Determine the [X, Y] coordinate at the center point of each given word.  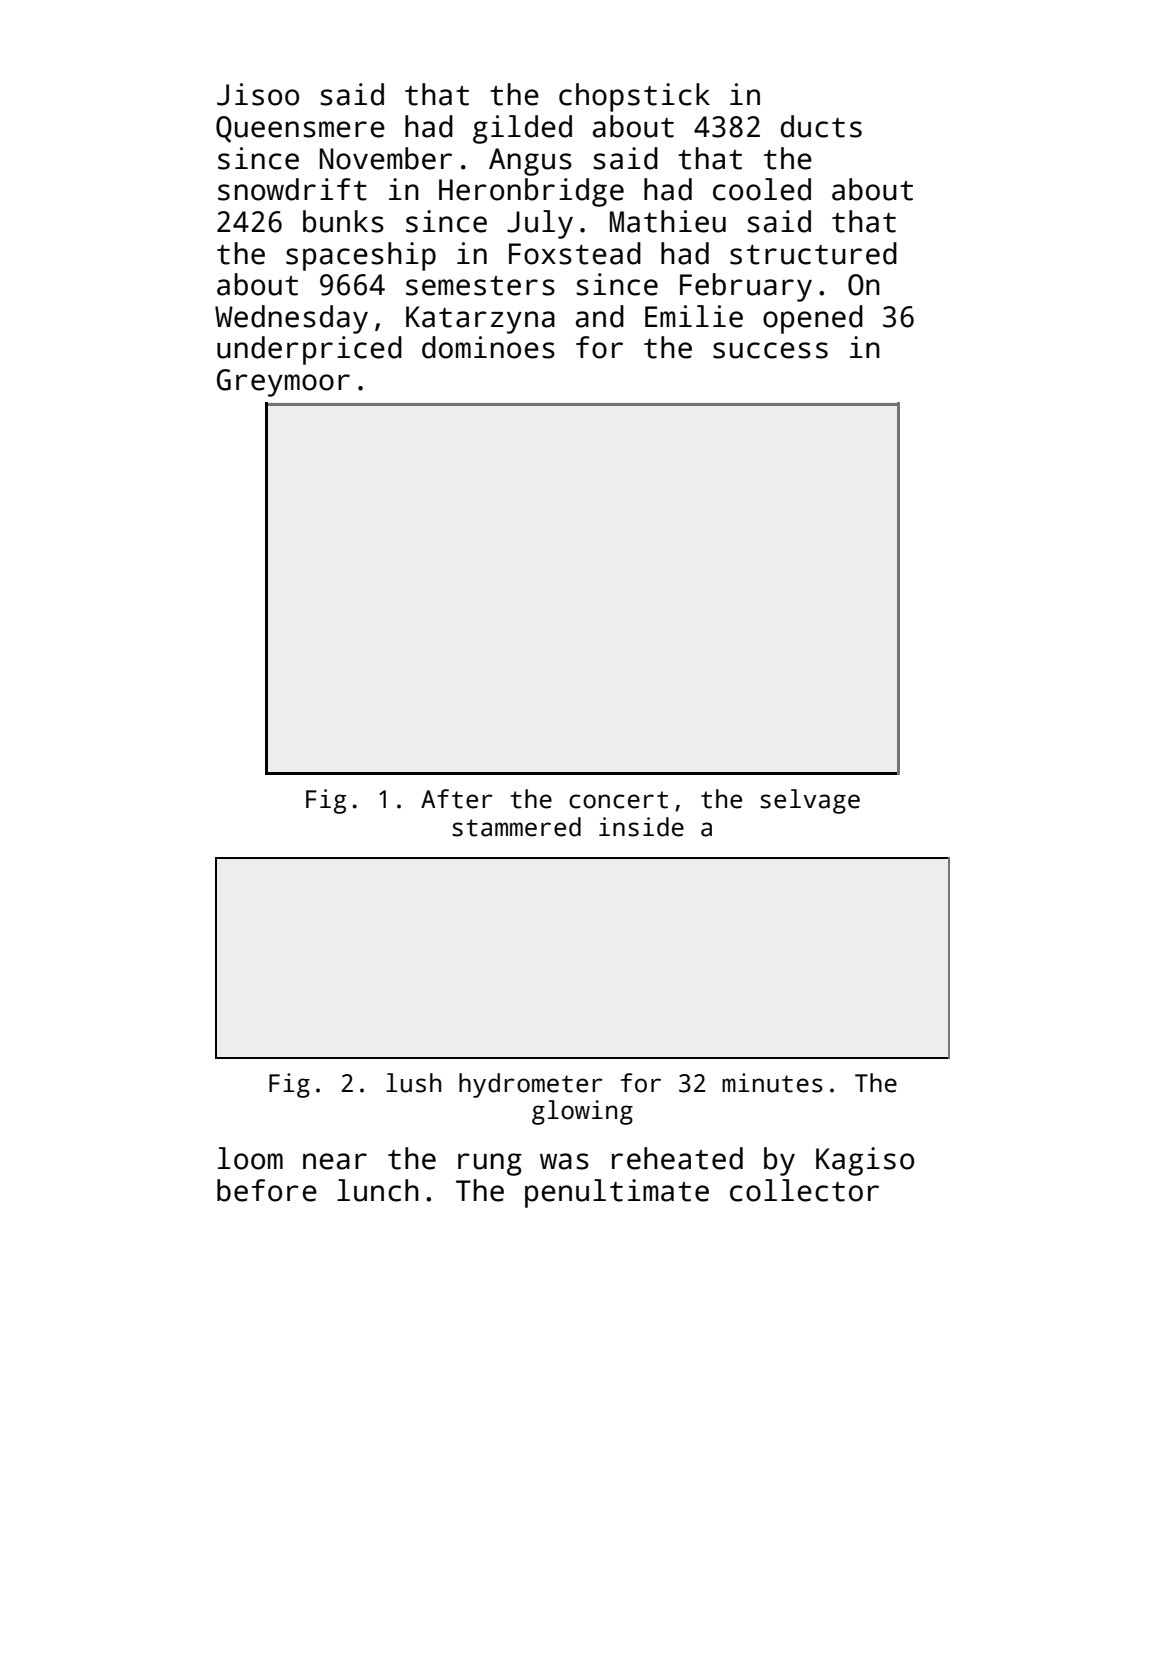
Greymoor [283, 383]
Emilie [694, 316]
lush [413, 1083]
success [770, 350]
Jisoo [258, 94]
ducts [821, 126]
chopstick [634, 97]
